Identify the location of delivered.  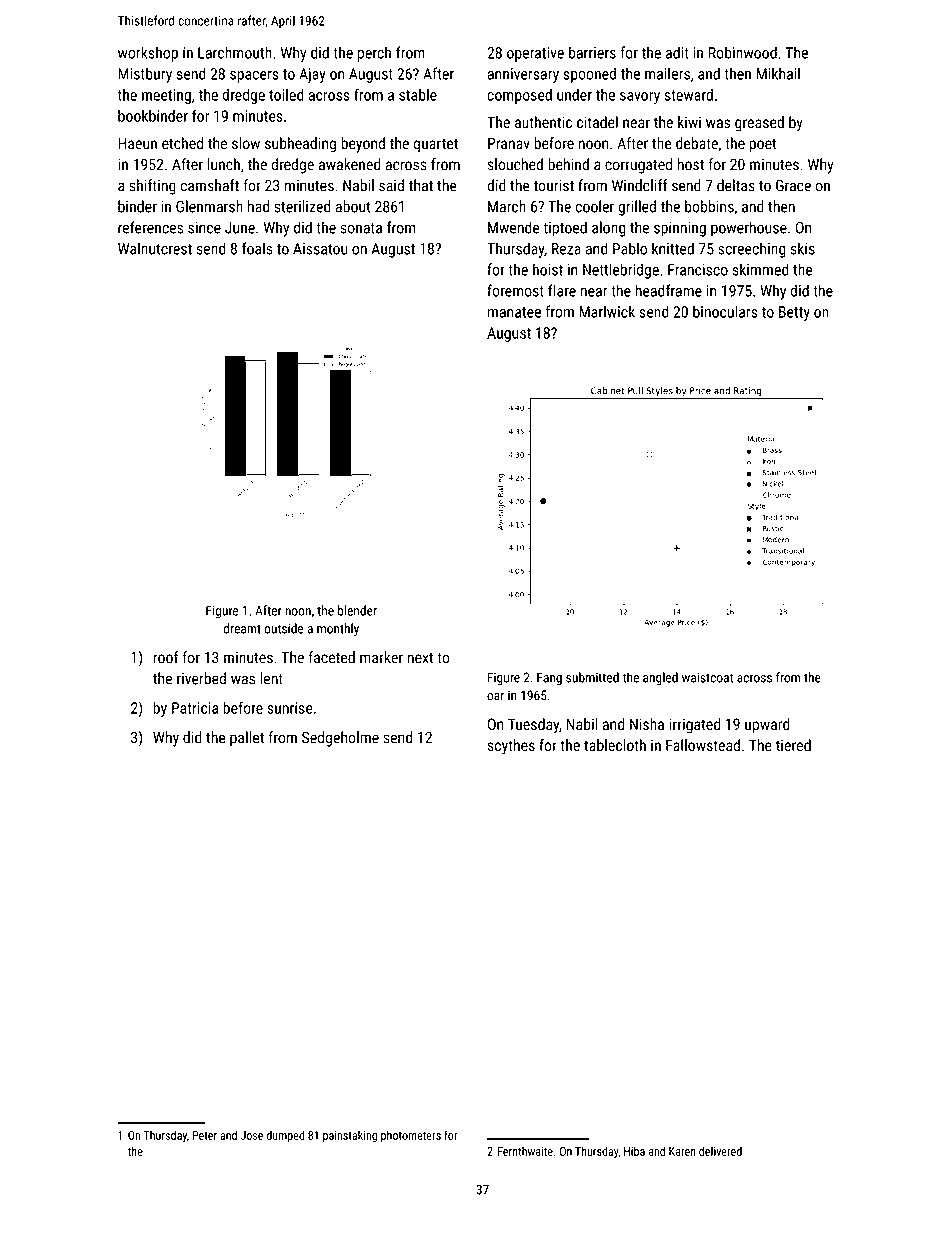
(720, 1151).
